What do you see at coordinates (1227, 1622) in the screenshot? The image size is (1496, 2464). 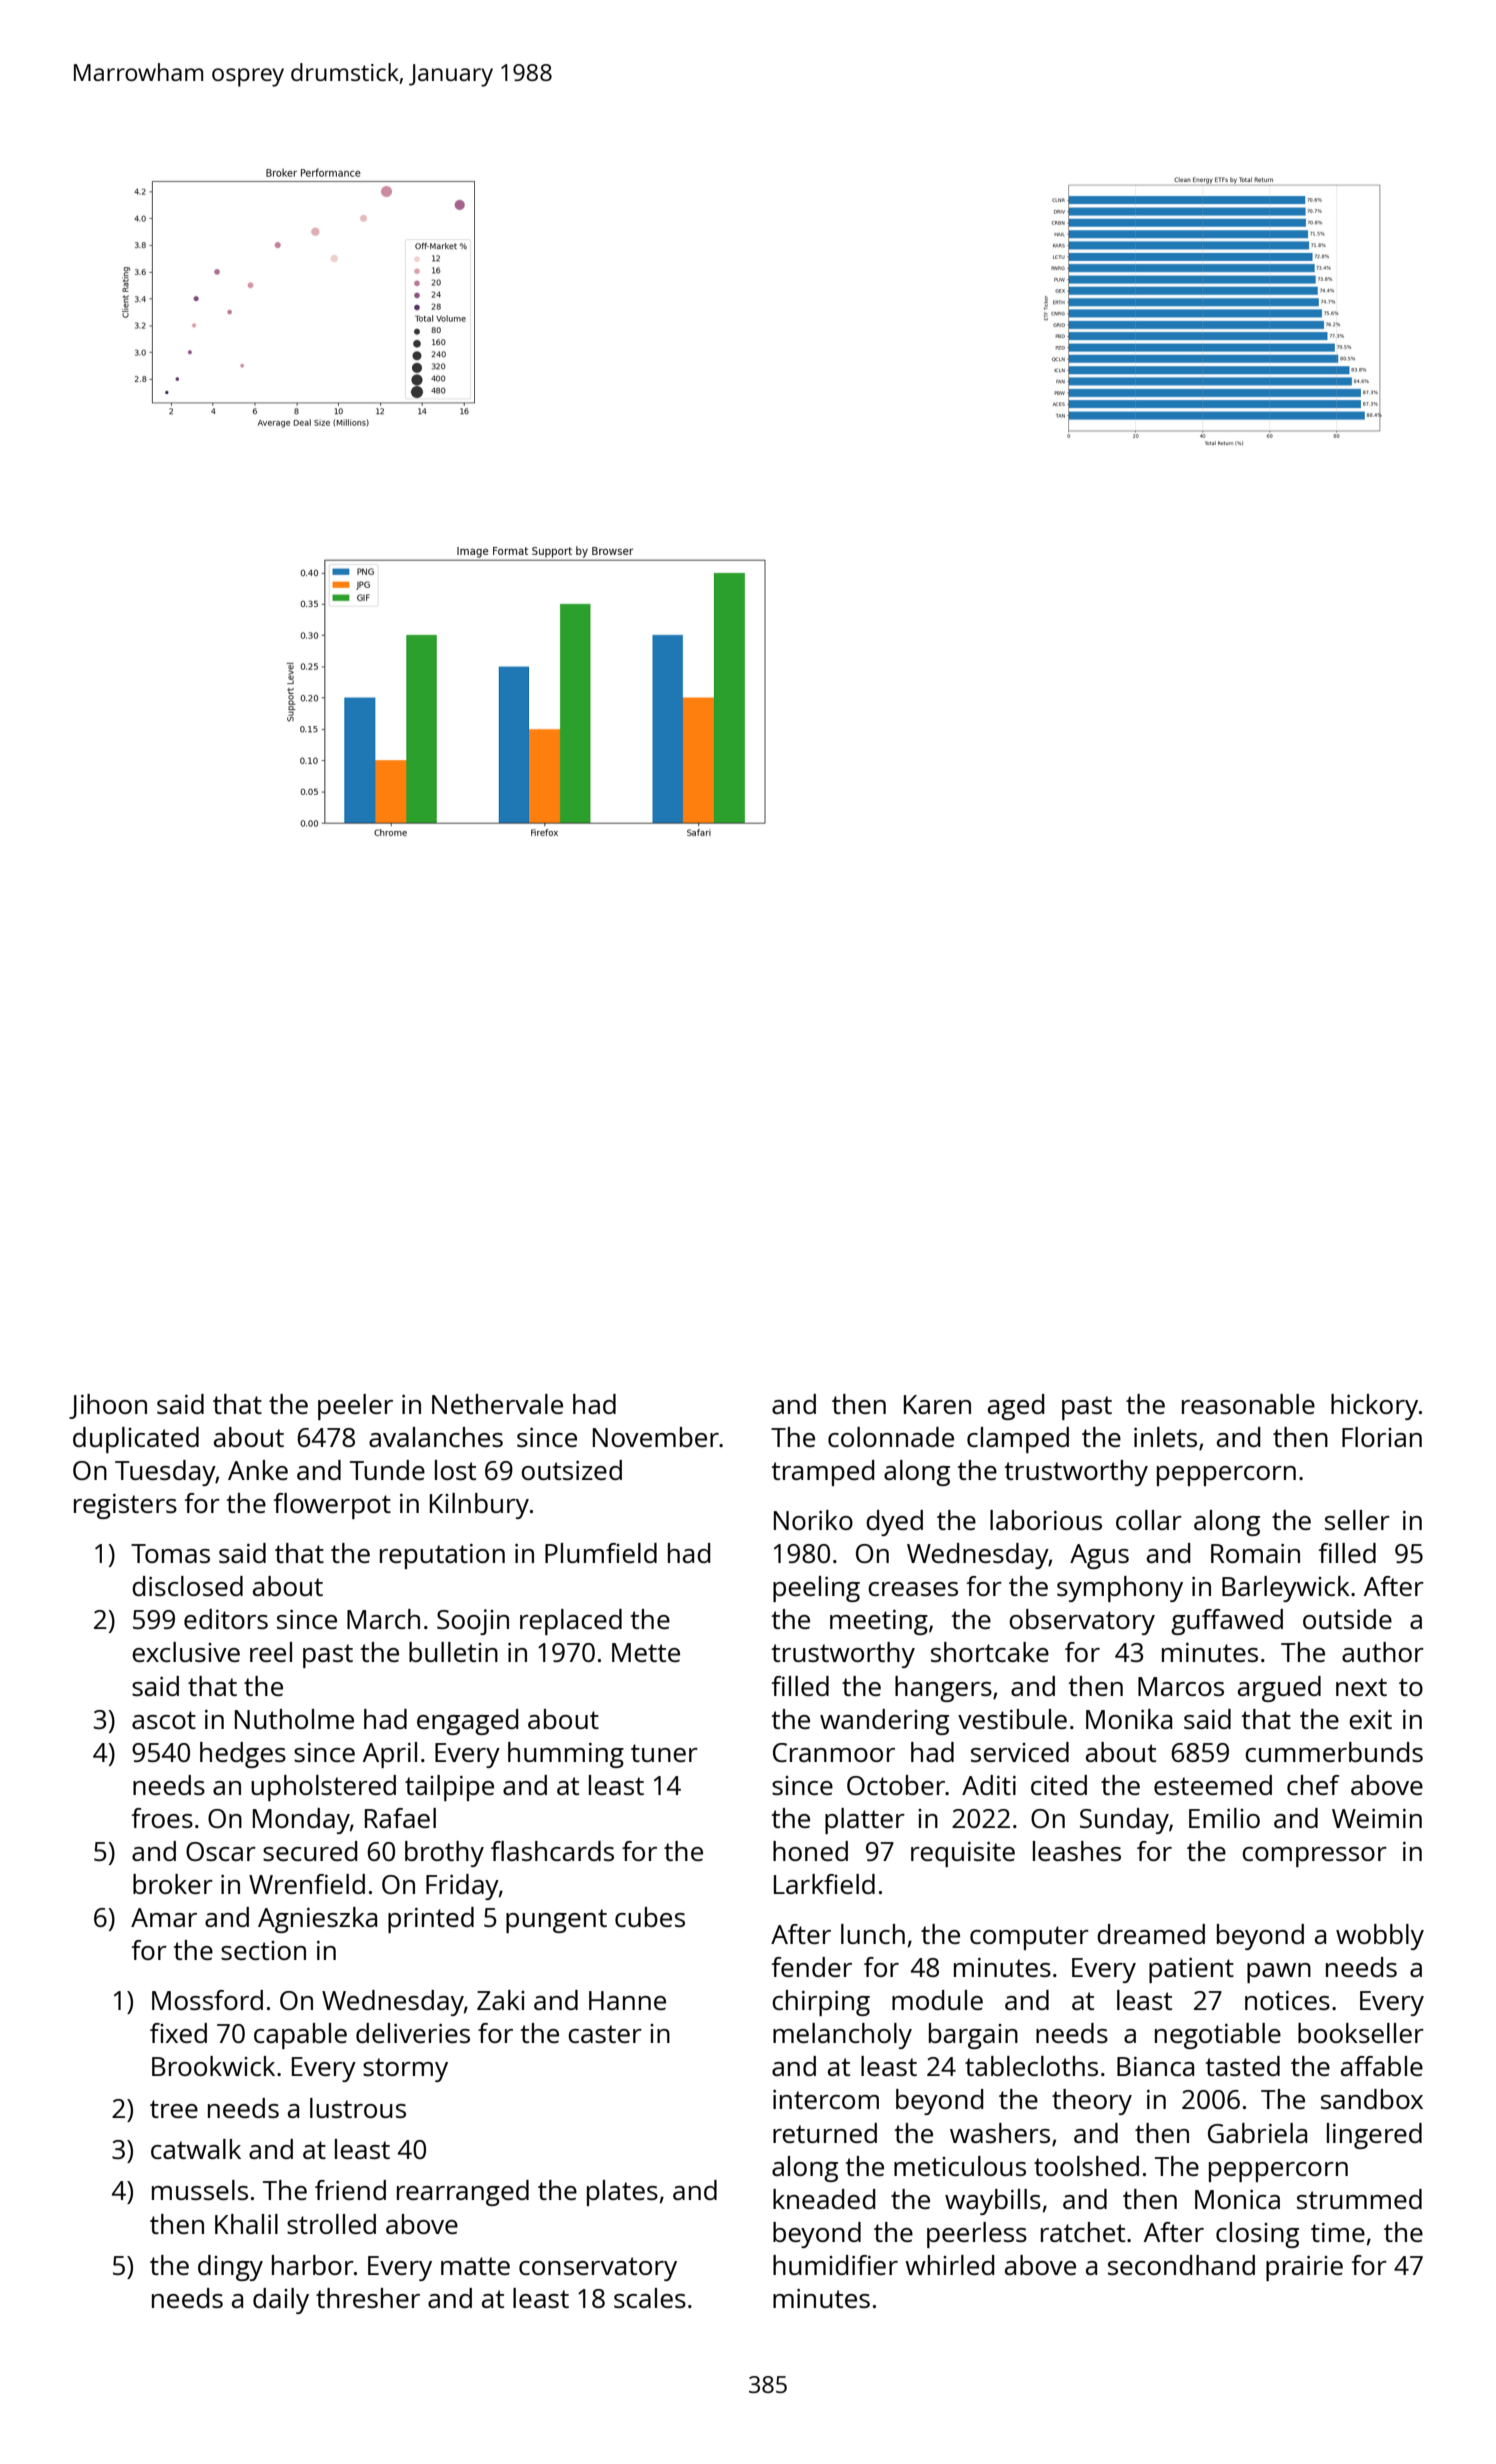 I see `guffawed` at bounding box center [1227, 1622].
